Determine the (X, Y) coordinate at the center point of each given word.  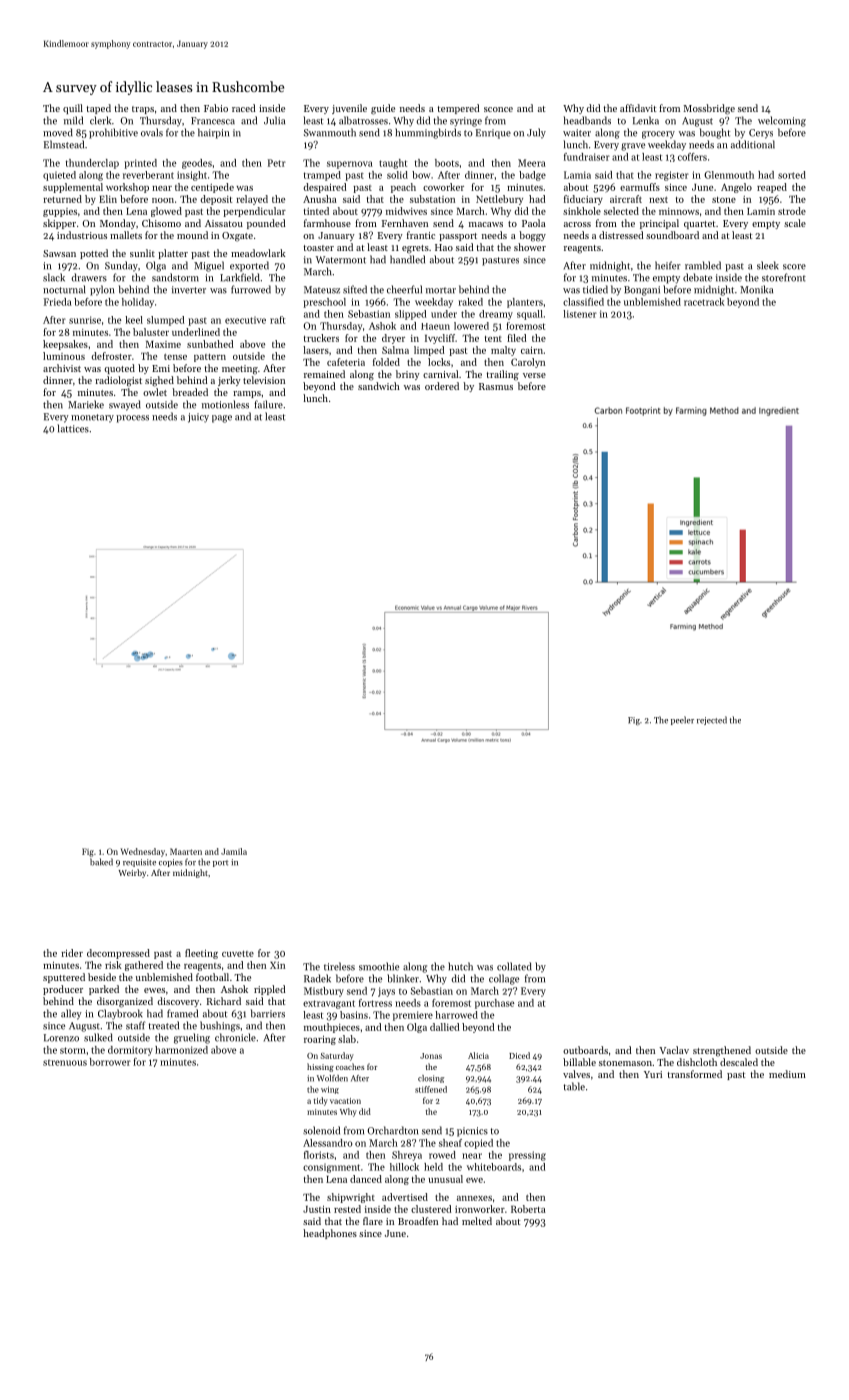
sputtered (64, 978)
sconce (498, 109)
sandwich (379, 386)
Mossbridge (709, 109)
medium (787, 1074)
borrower (110, 1062)
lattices (73, 428)
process (132, 419)
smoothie (379, 966)
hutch (460, 966)
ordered (442, 386)
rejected (712, 720)
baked (101, 862)
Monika (756, 289)
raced (243, 108)
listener (580, 314)
